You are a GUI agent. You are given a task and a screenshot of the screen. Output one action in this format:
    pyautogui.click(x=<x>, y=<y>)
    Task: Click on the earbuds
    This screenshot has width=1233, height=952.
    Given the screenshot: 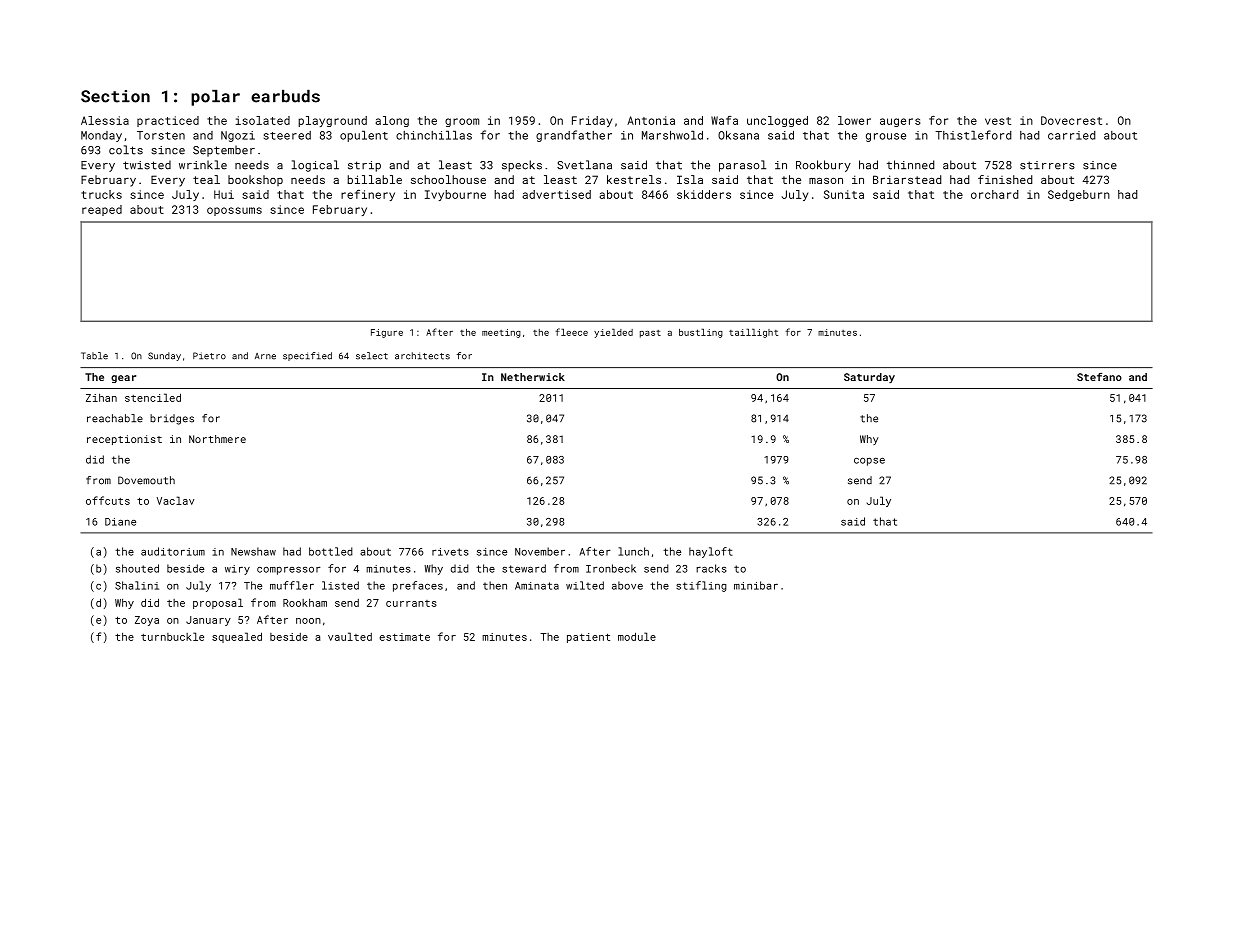 What is the action you would take?
    pyautogui.click(x=285, y=96)
